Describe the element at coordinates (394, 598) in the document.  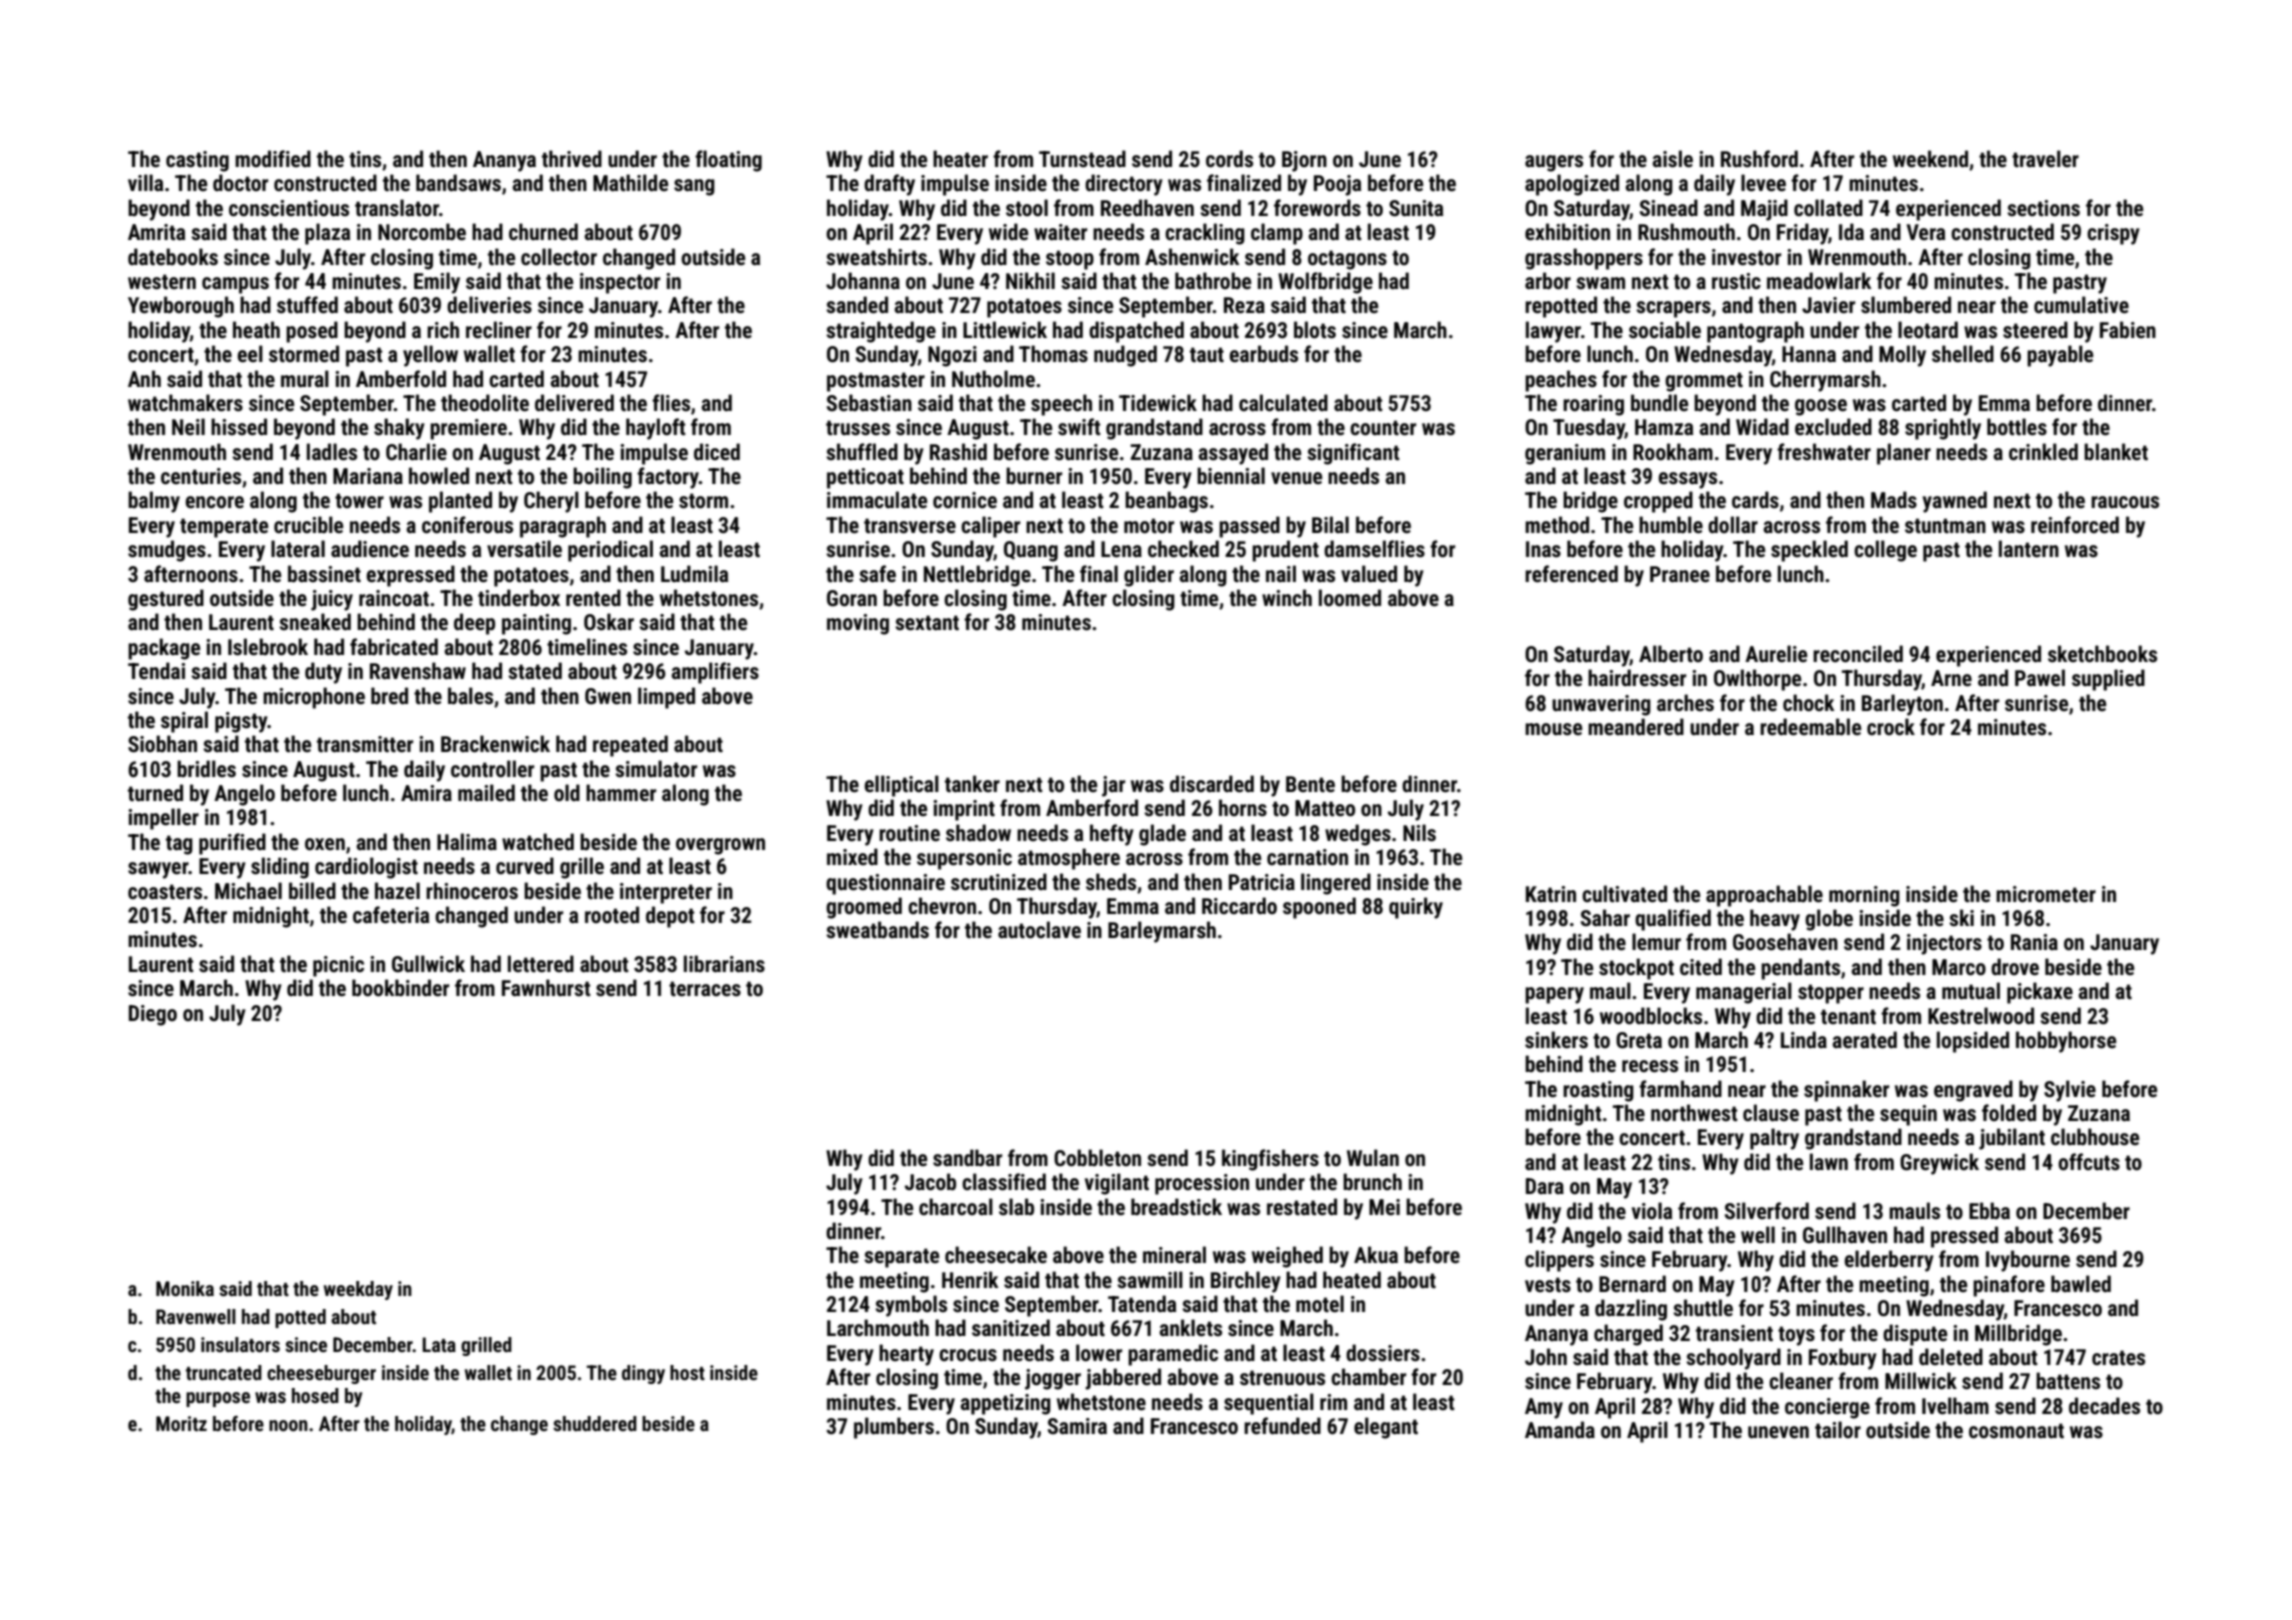
I see `raincoat` at that location.
